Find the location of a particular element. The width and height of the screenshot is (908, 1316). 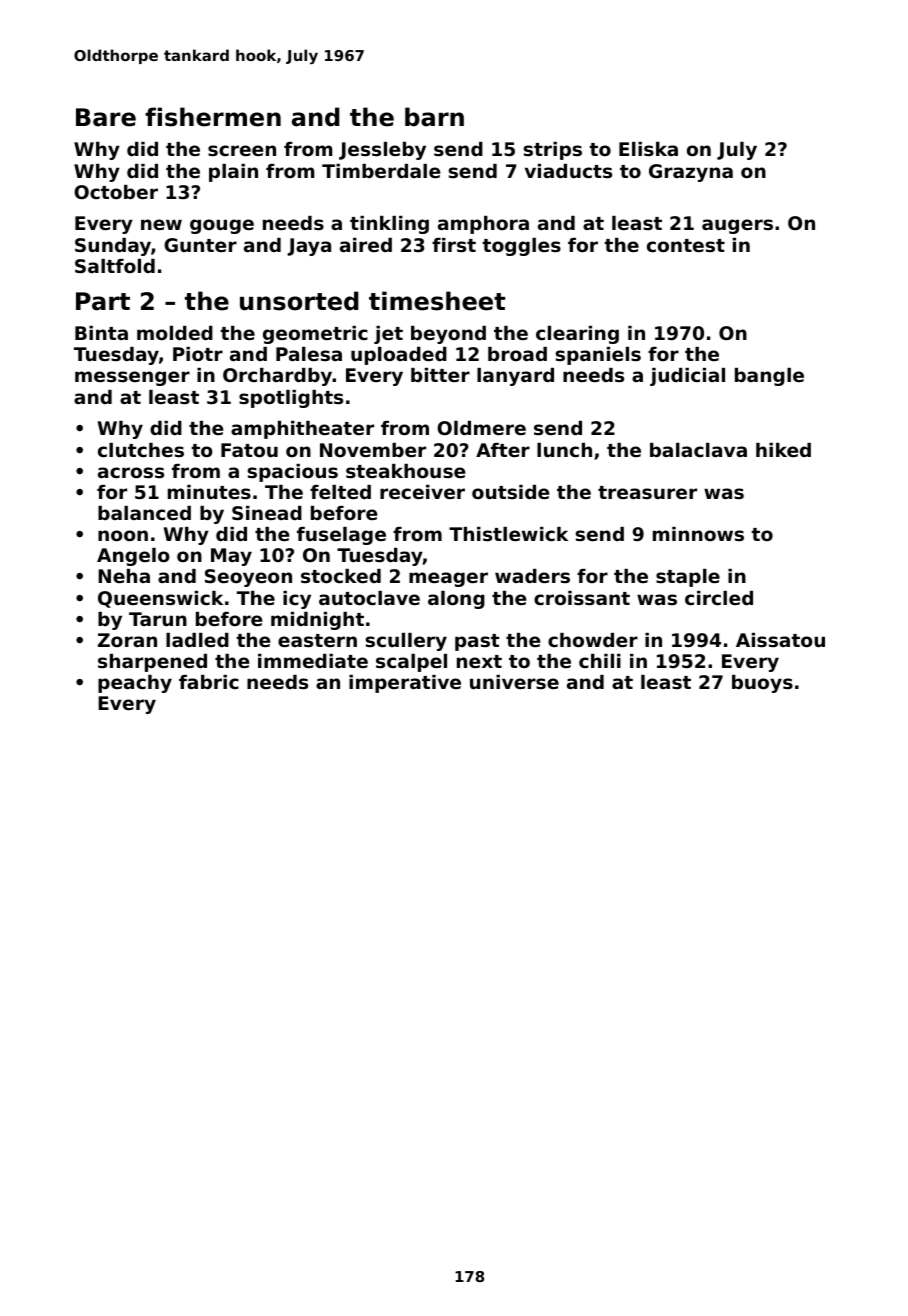

fabric is located at coordinates (209, 682).
